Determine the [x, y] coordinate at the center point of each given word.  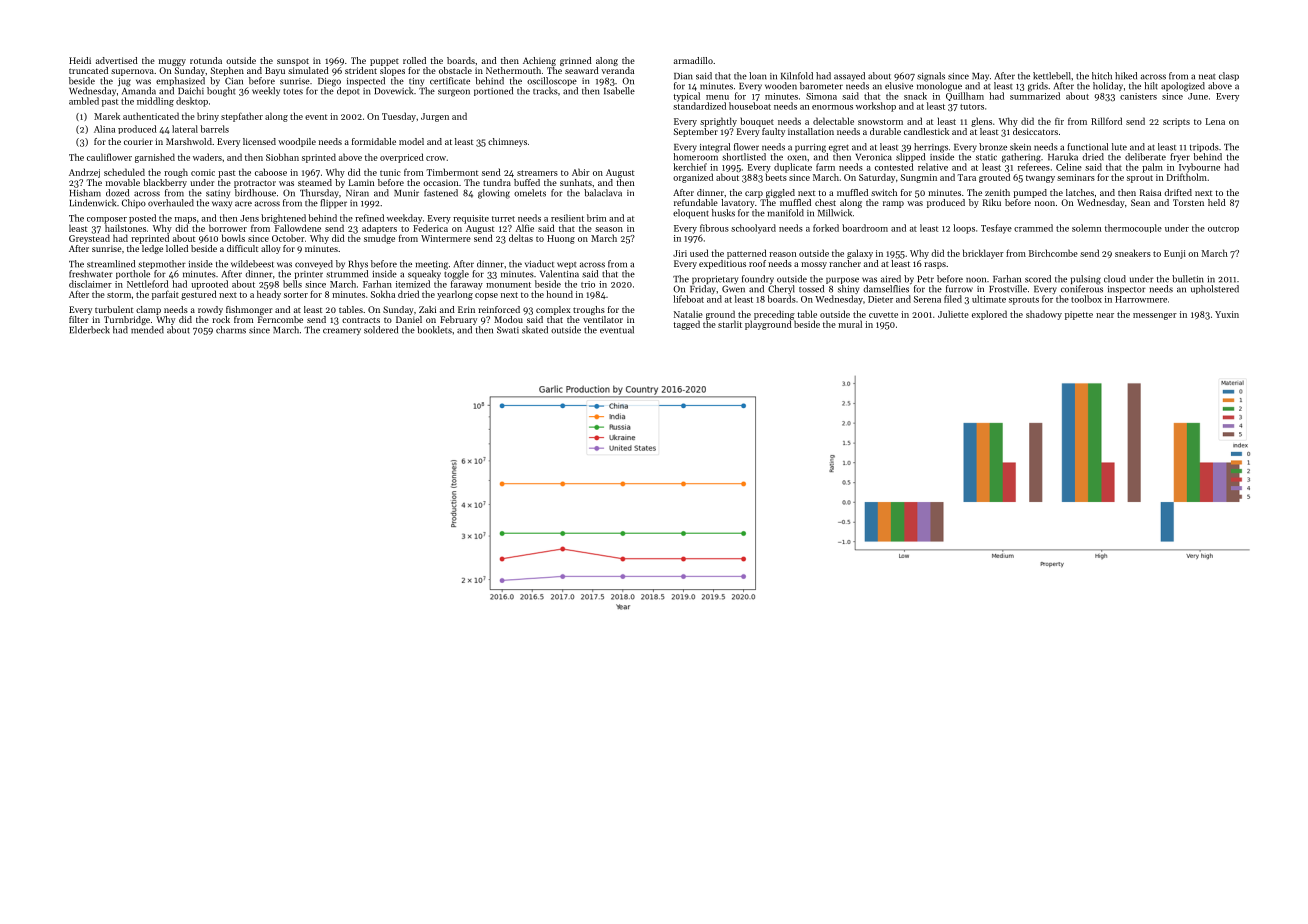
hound [560, 294]
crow [436, 158]
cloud [1115, 279]
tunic [390, 172]
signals [931, 77]
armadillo [693, 60]
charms [231, 330]
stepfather [242, 117]
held [1217, 202]
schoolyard [753, 229]
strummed [347, 274]
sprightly [718, 122]
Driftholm [1187, 177]
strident [361, 70]
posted [142, 219]
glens [981, 122]
